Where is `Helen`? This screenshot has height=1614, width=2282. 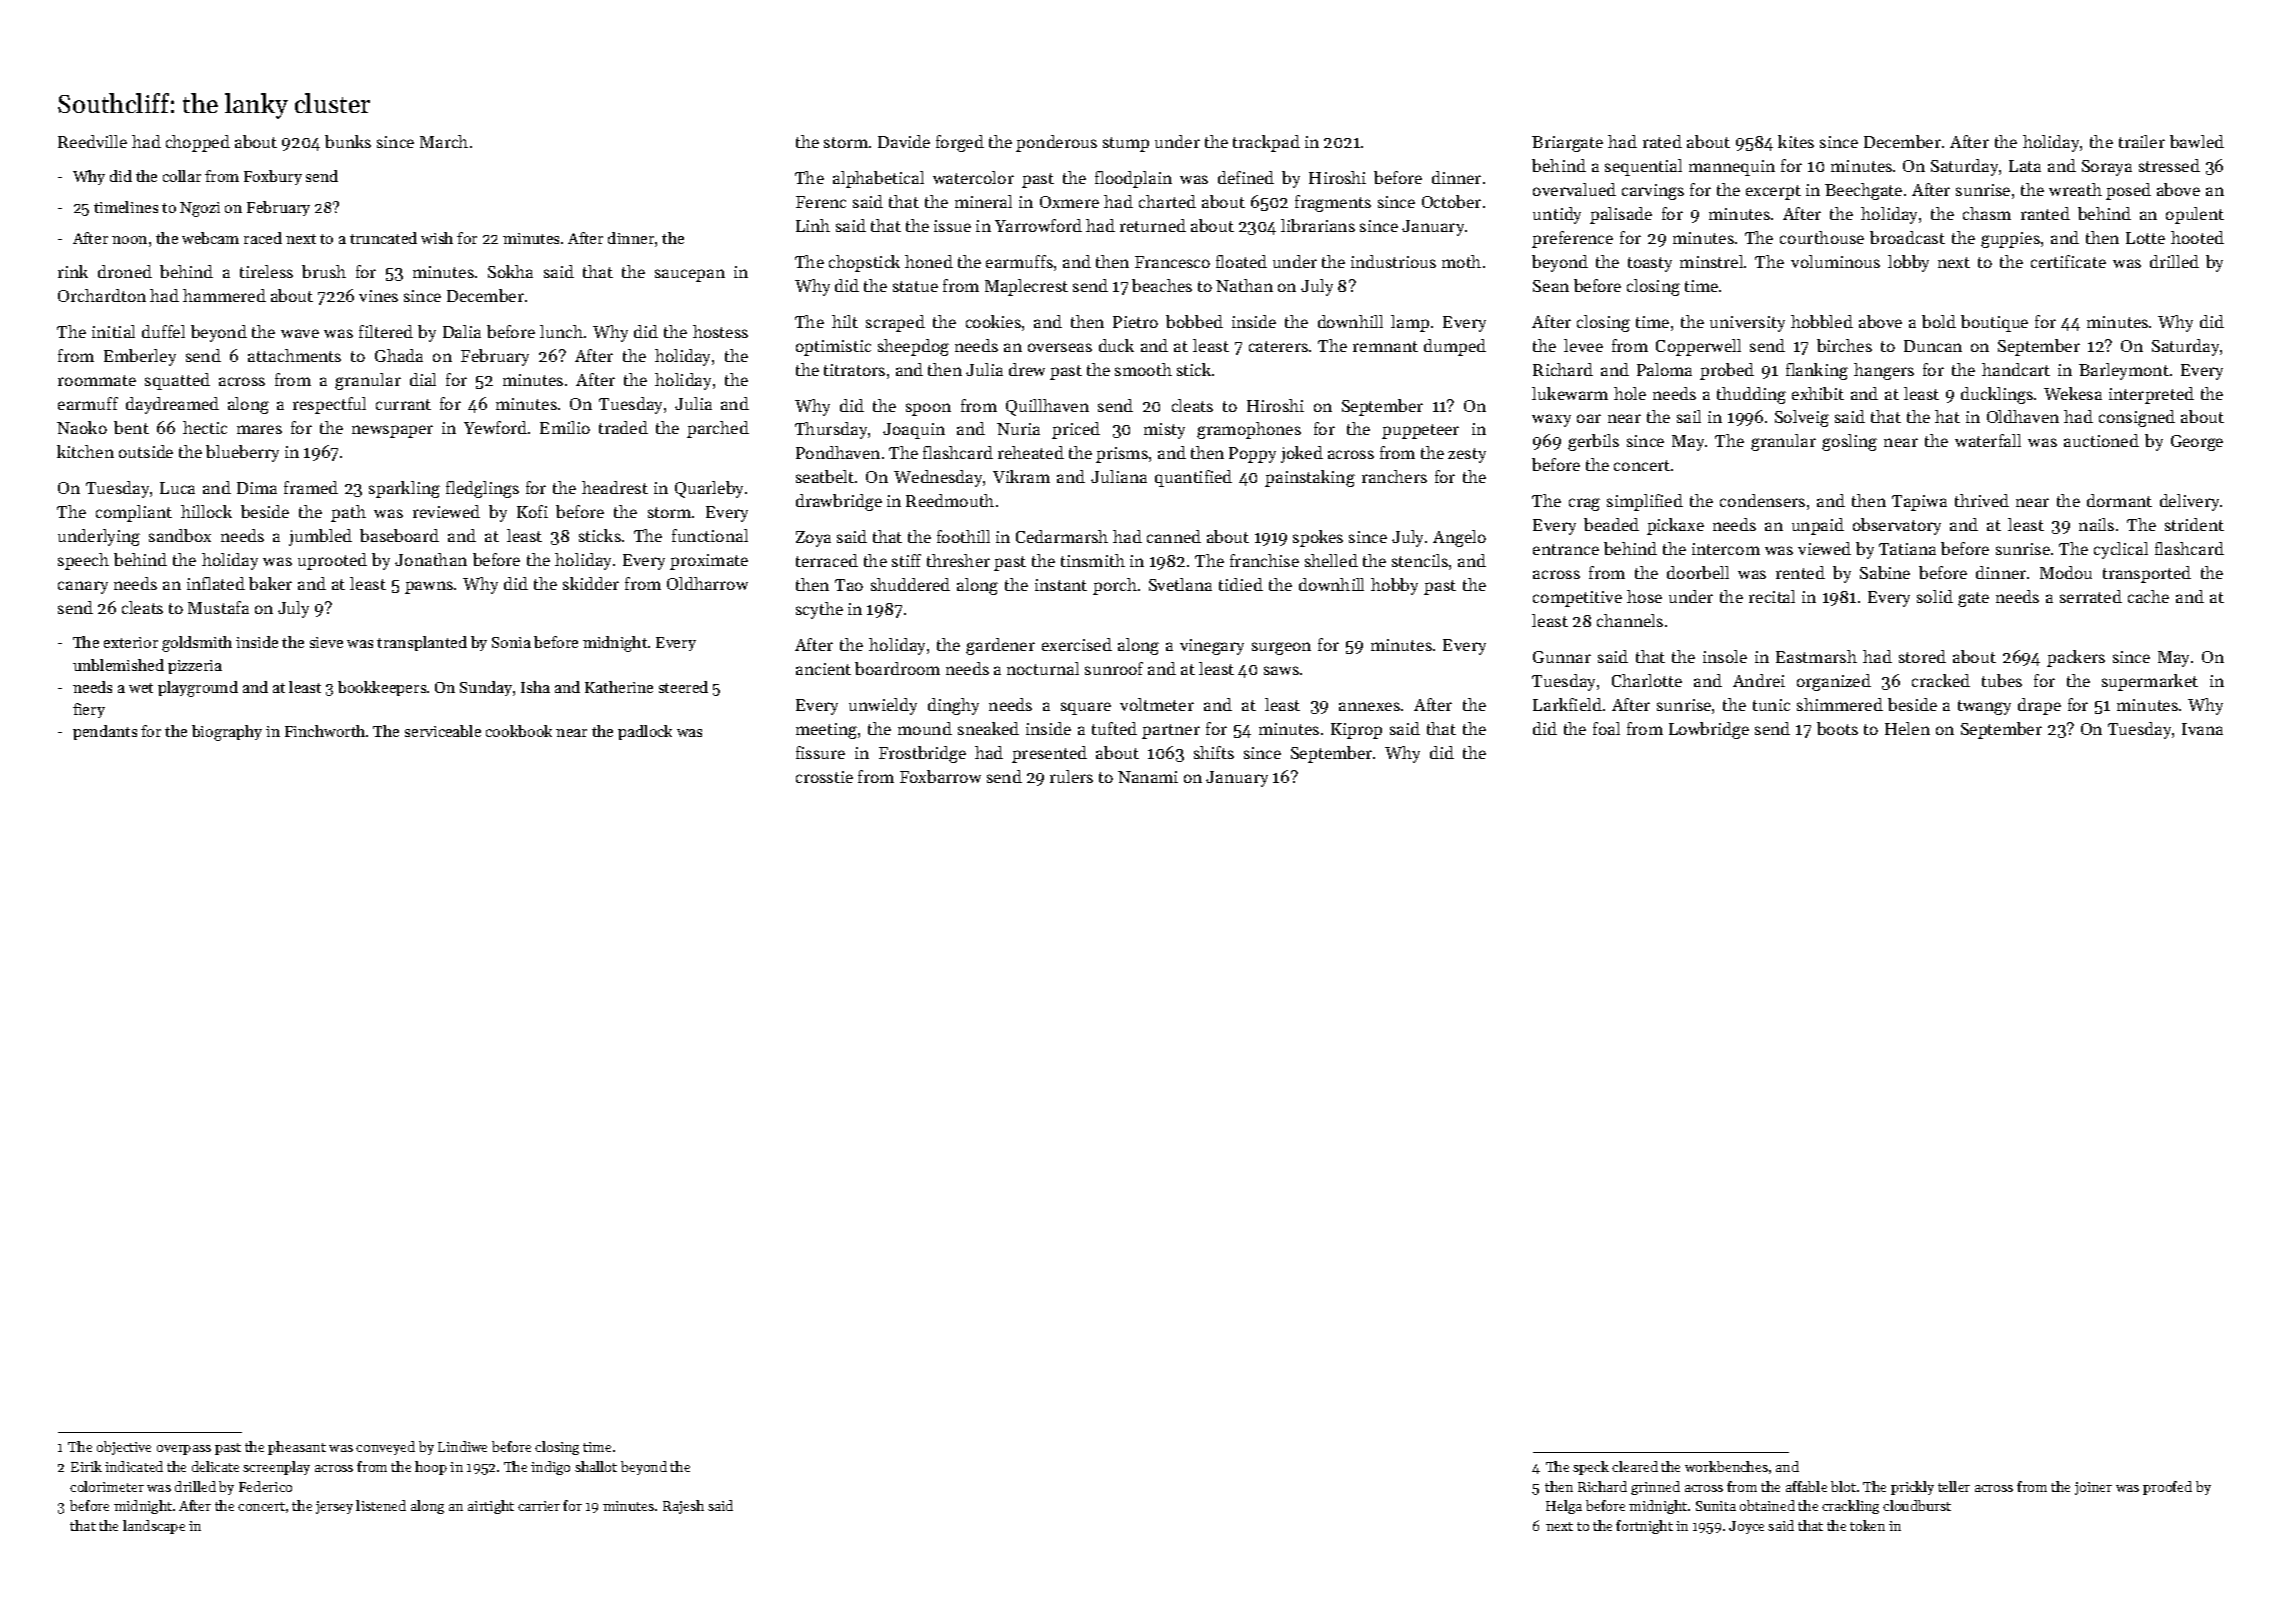
Helen is located at coordinates (1907, 728).
